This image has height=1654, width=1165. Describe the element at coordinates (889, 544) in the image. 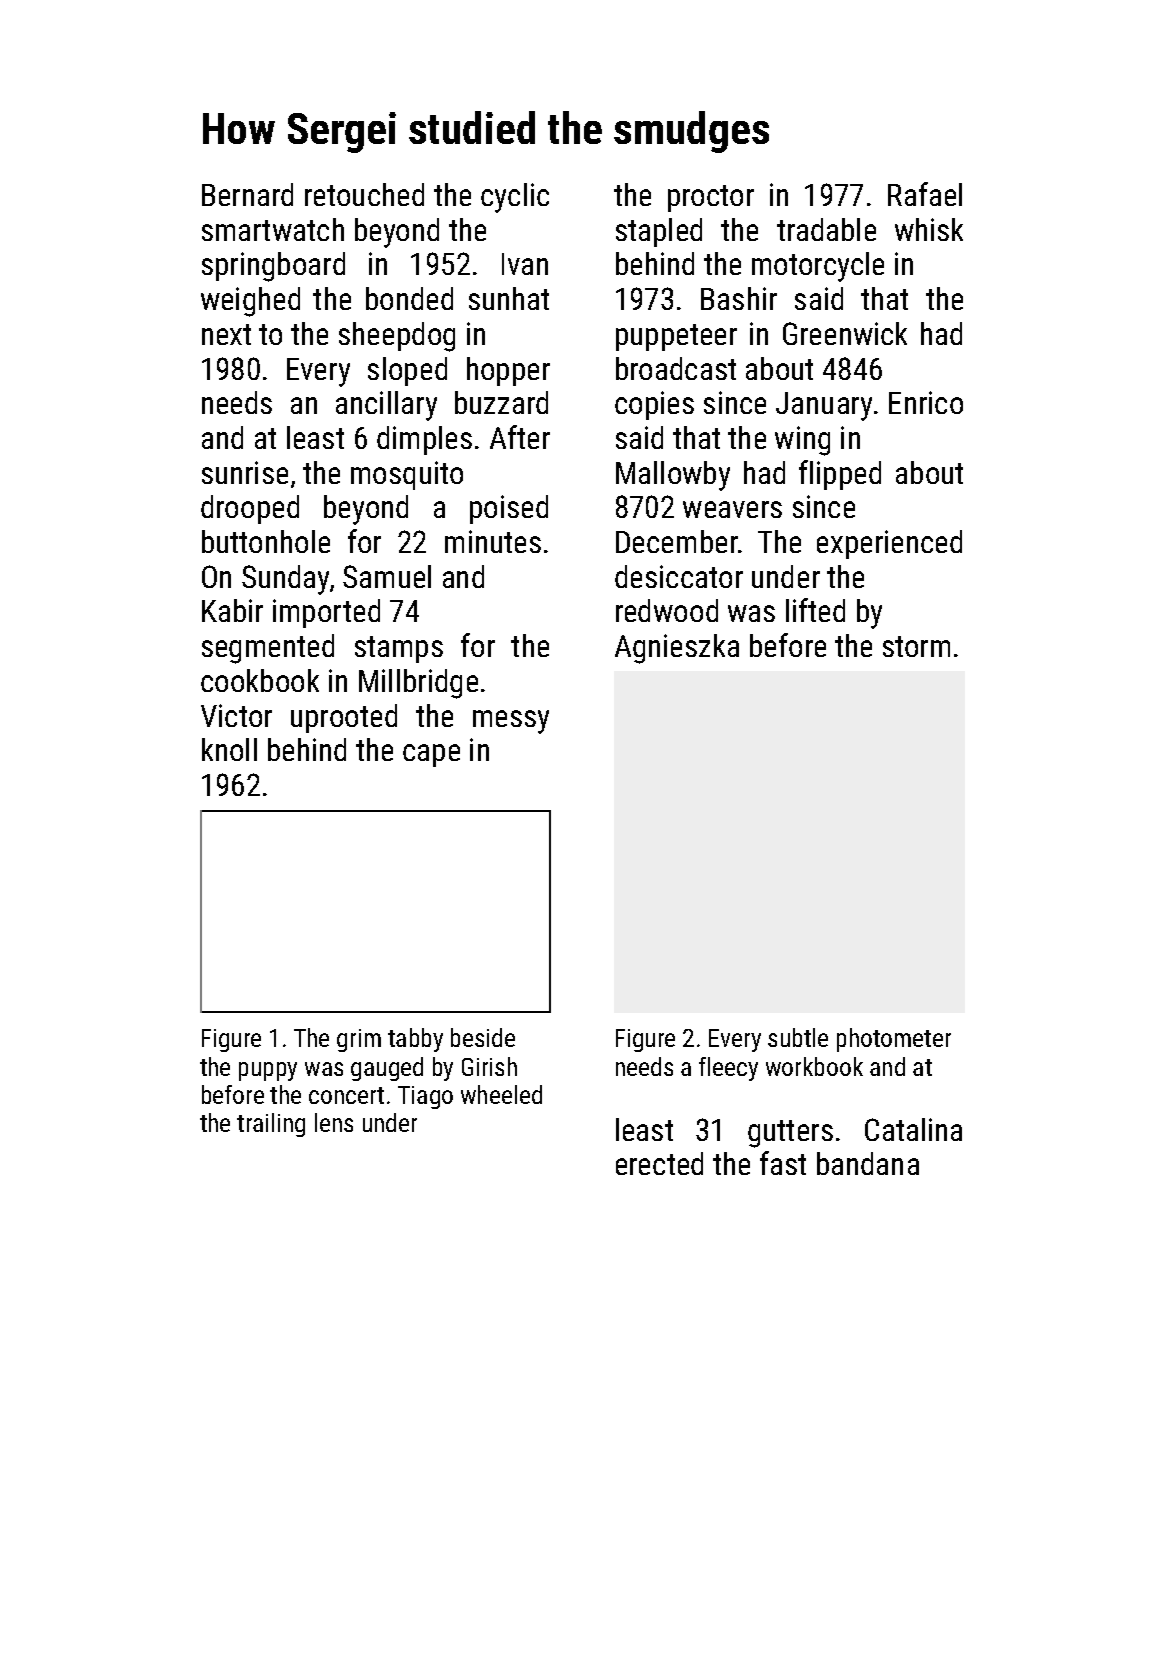

I see `experienced` at that location.
